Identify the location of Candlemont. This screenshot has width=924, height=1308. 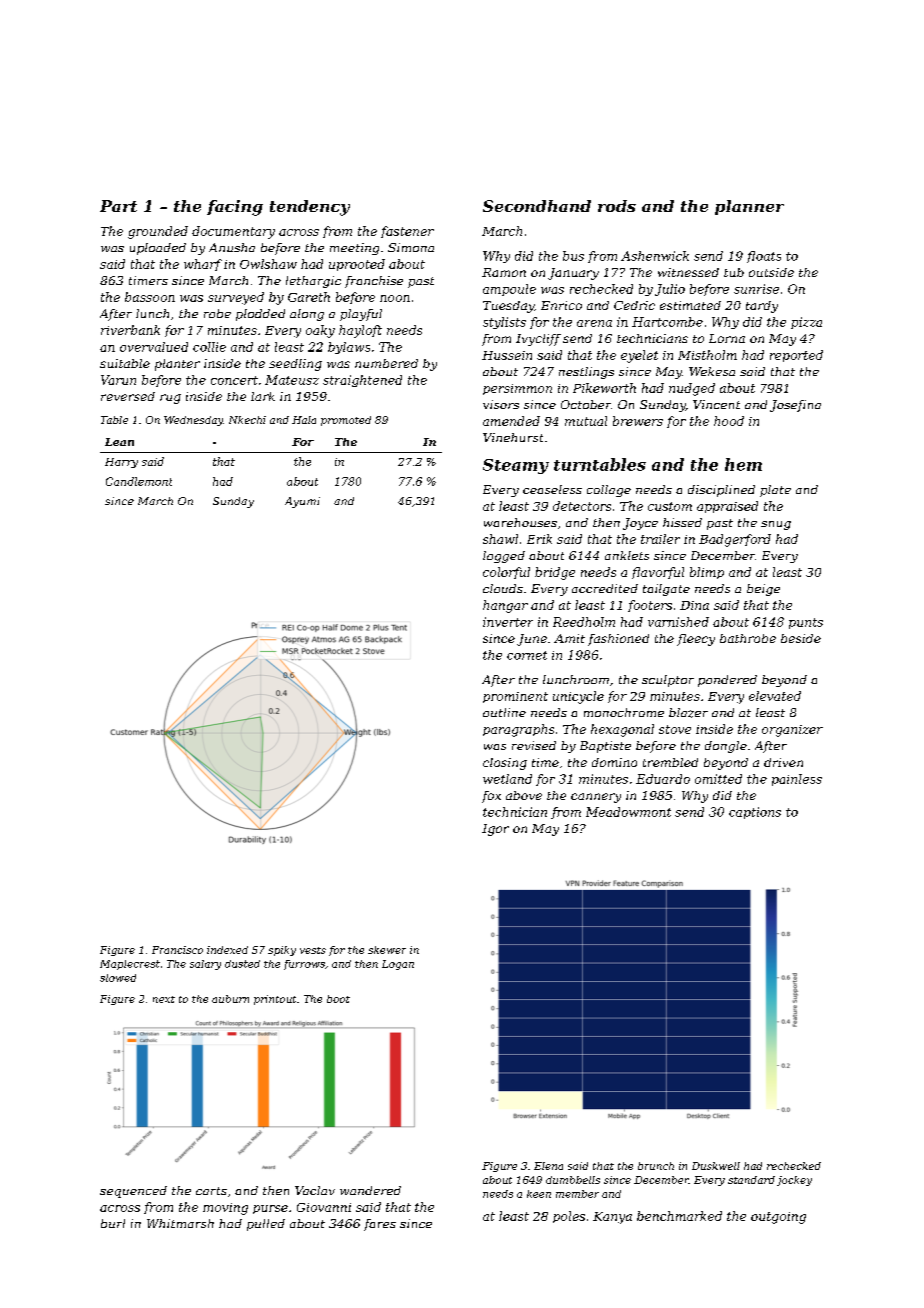
(139, 481).
